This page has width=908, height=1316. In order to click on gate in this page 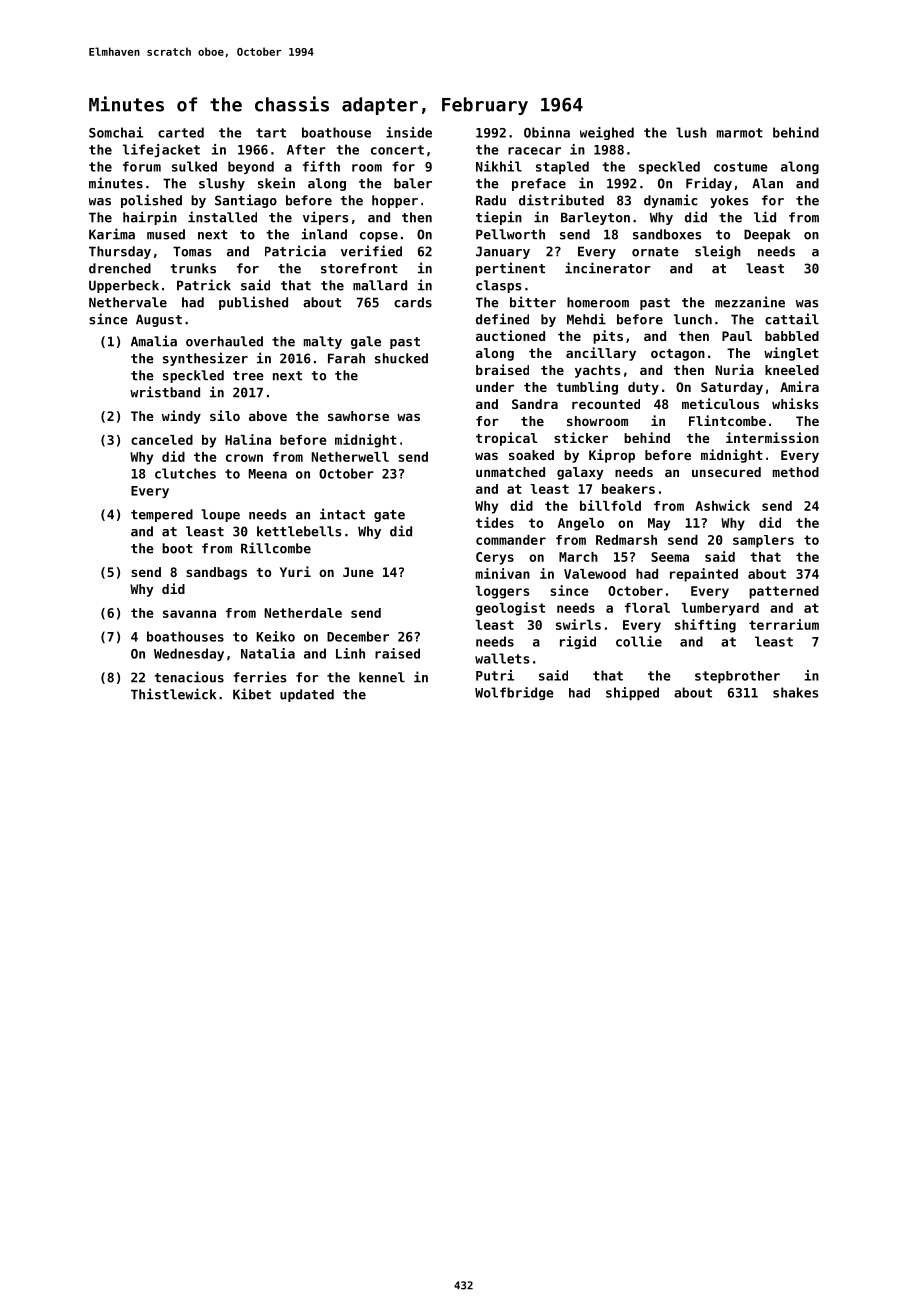, I will do `click(389, 516)`.
